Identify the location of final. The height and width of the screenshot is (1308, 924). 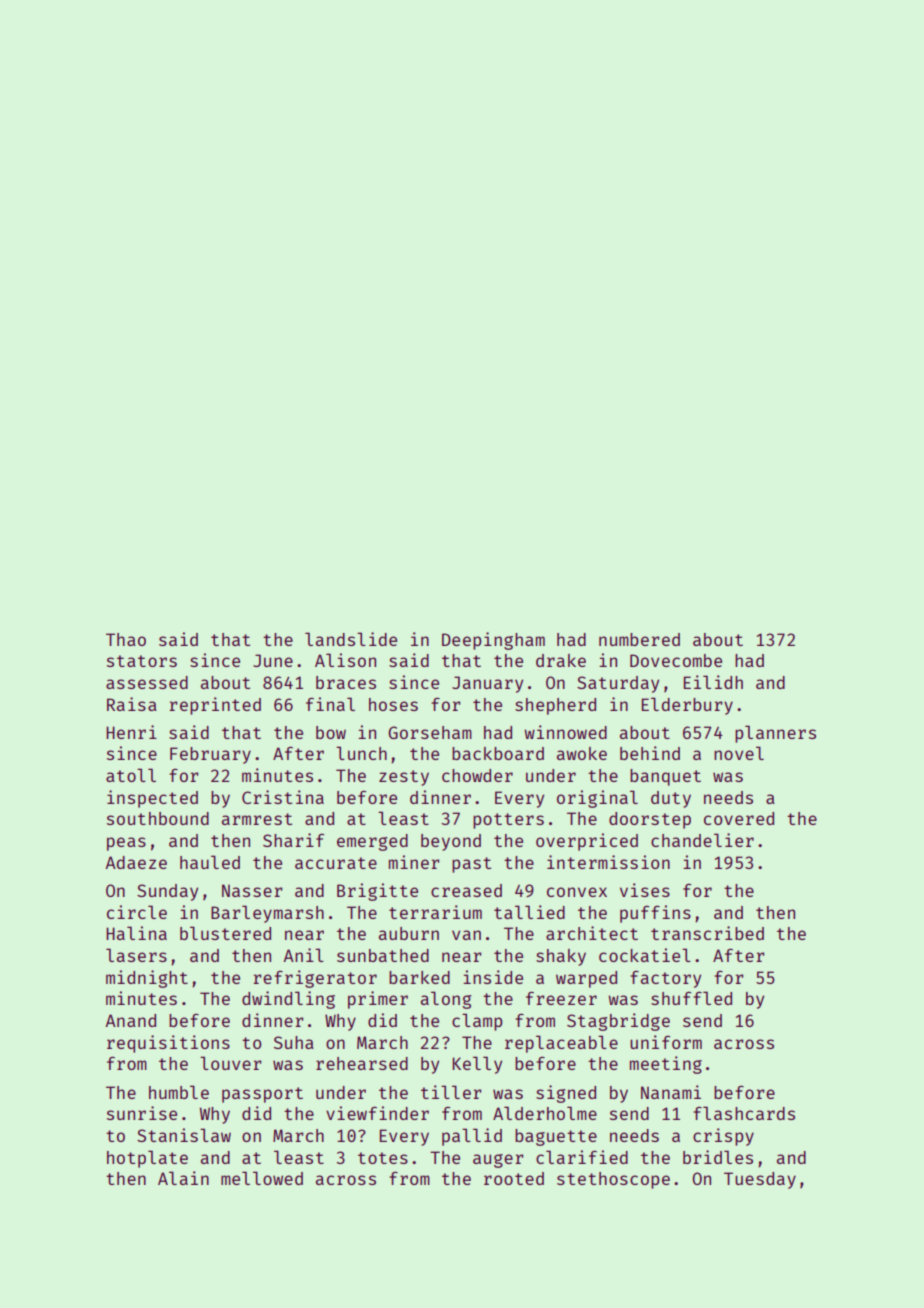
(330, 704).
